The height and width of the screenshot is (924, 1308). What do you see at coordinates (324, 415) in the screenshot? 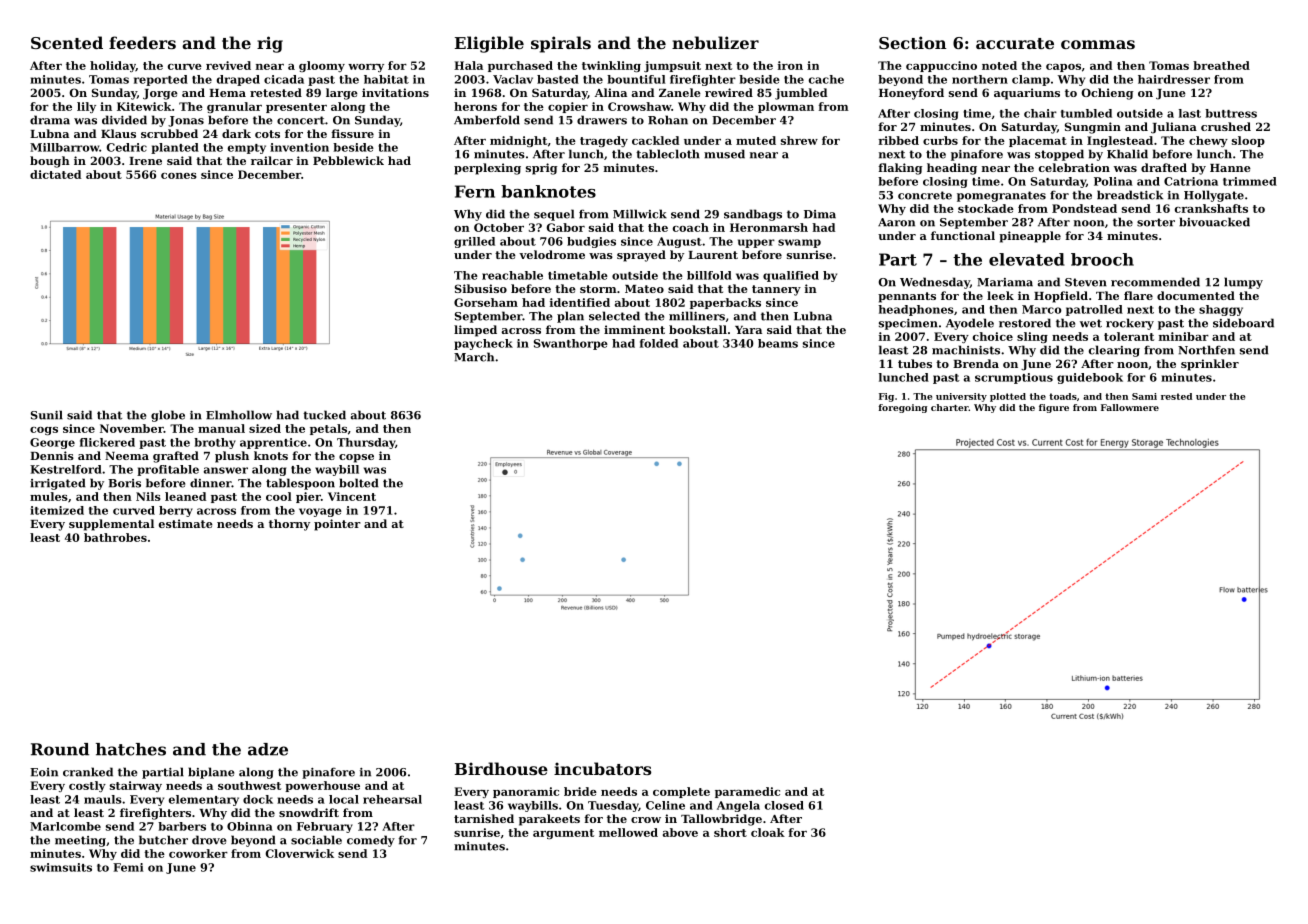
I see `tucked` at bounding box center [324, 415].
